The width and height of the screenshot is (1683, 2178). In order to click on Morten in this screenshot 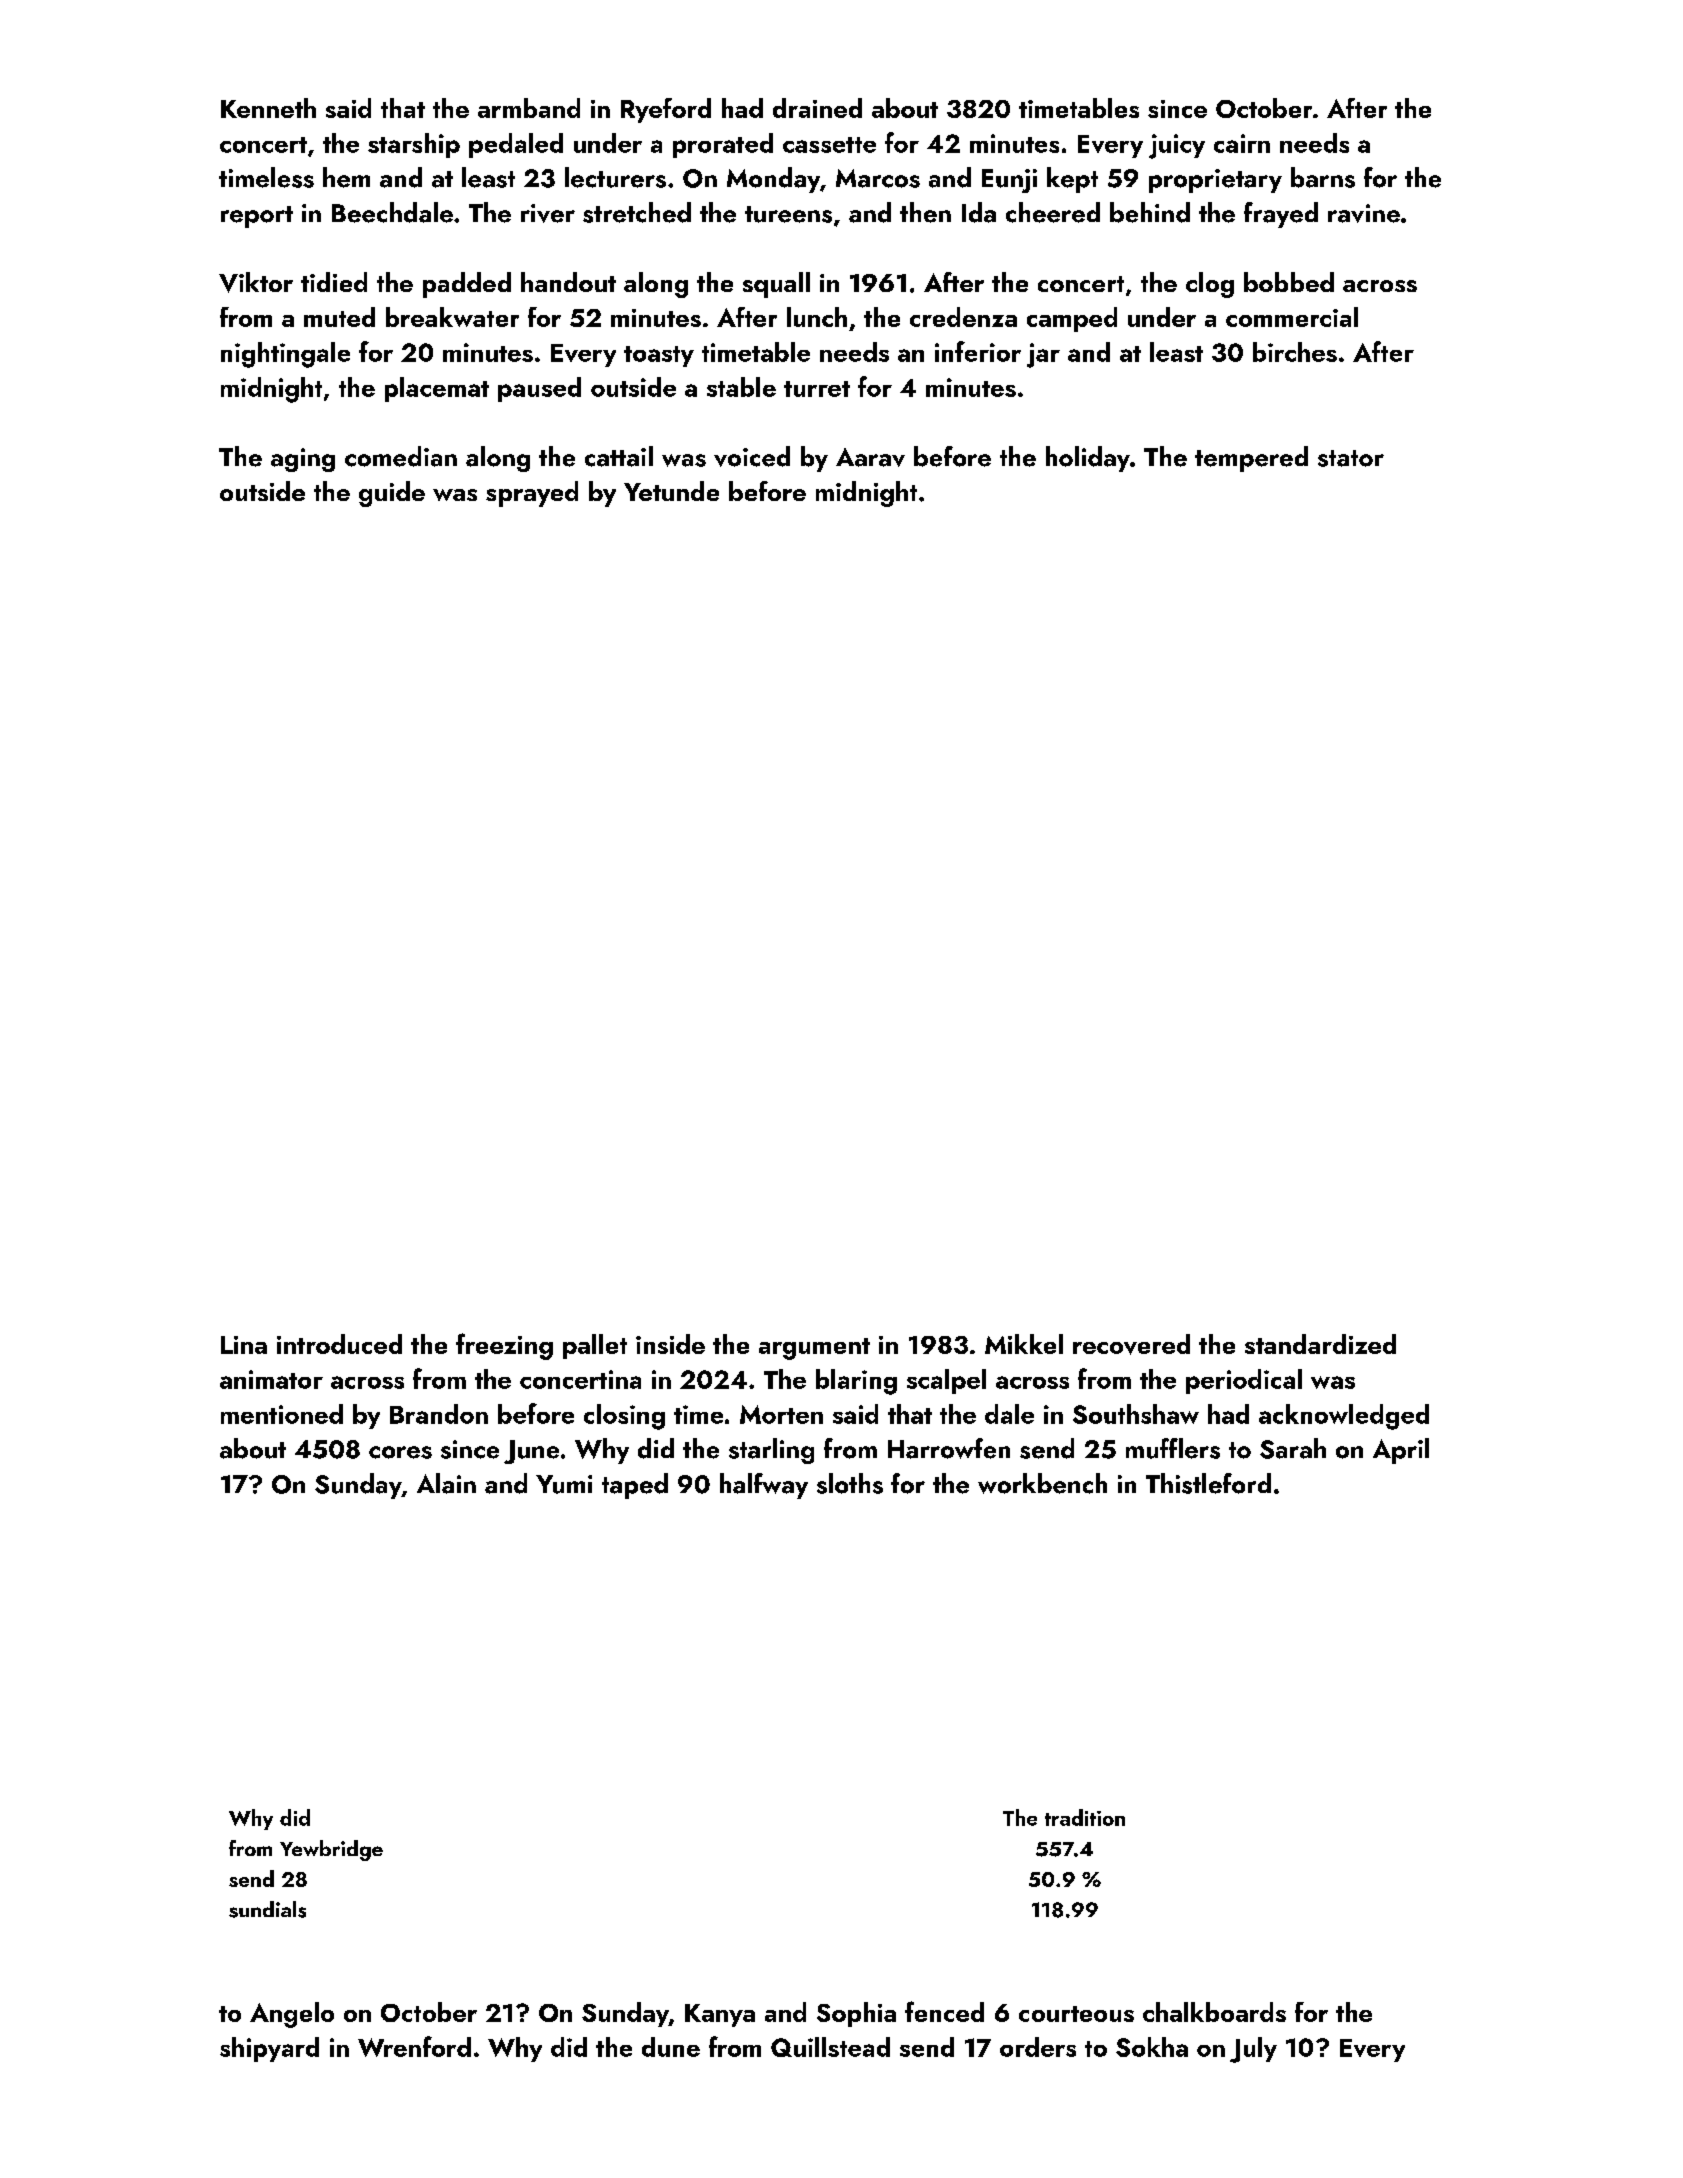, I will do `click(781, 1414)`.
